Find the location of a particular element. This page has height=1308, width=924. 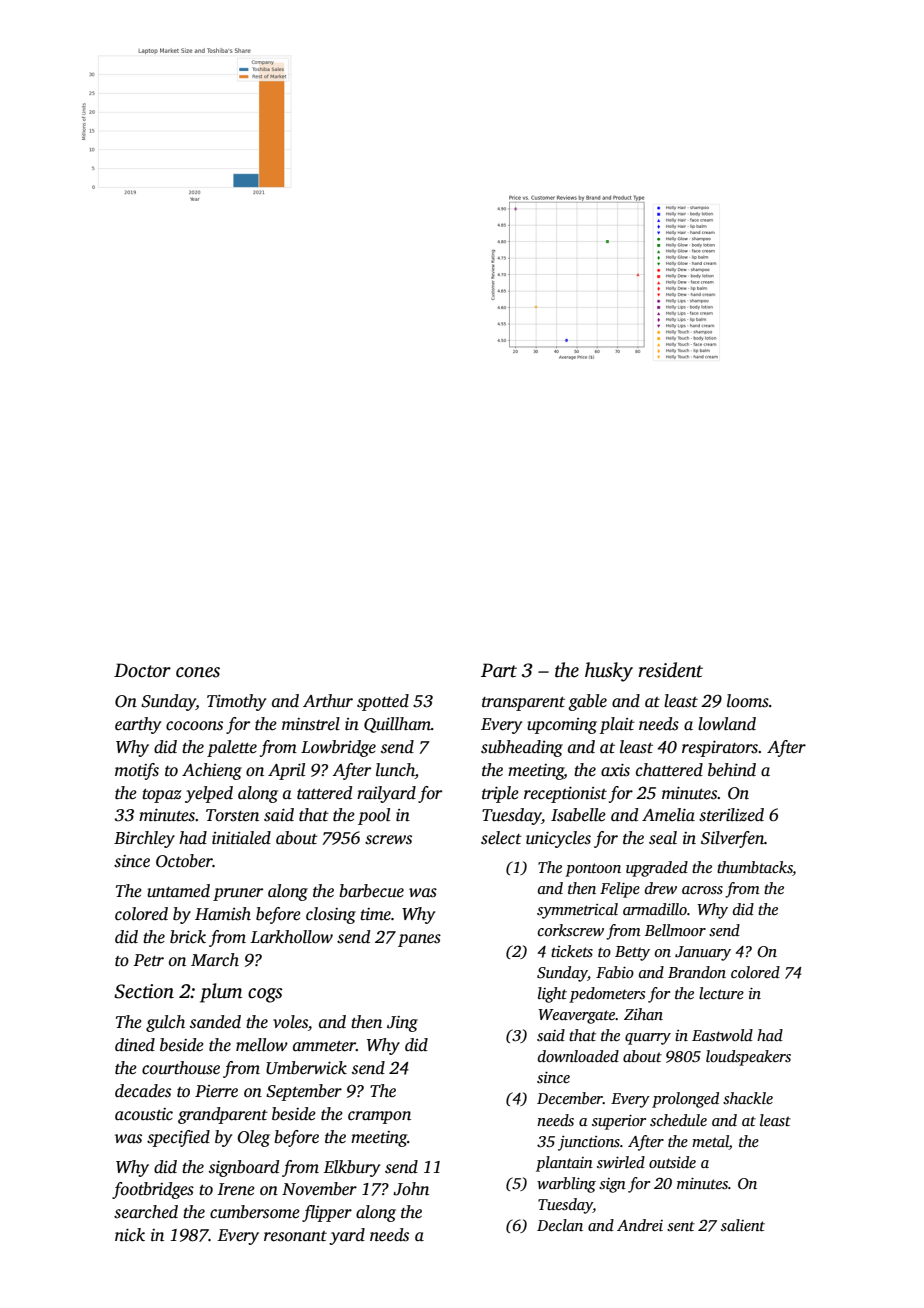

upgraded is located at coordinates (657, 869).
